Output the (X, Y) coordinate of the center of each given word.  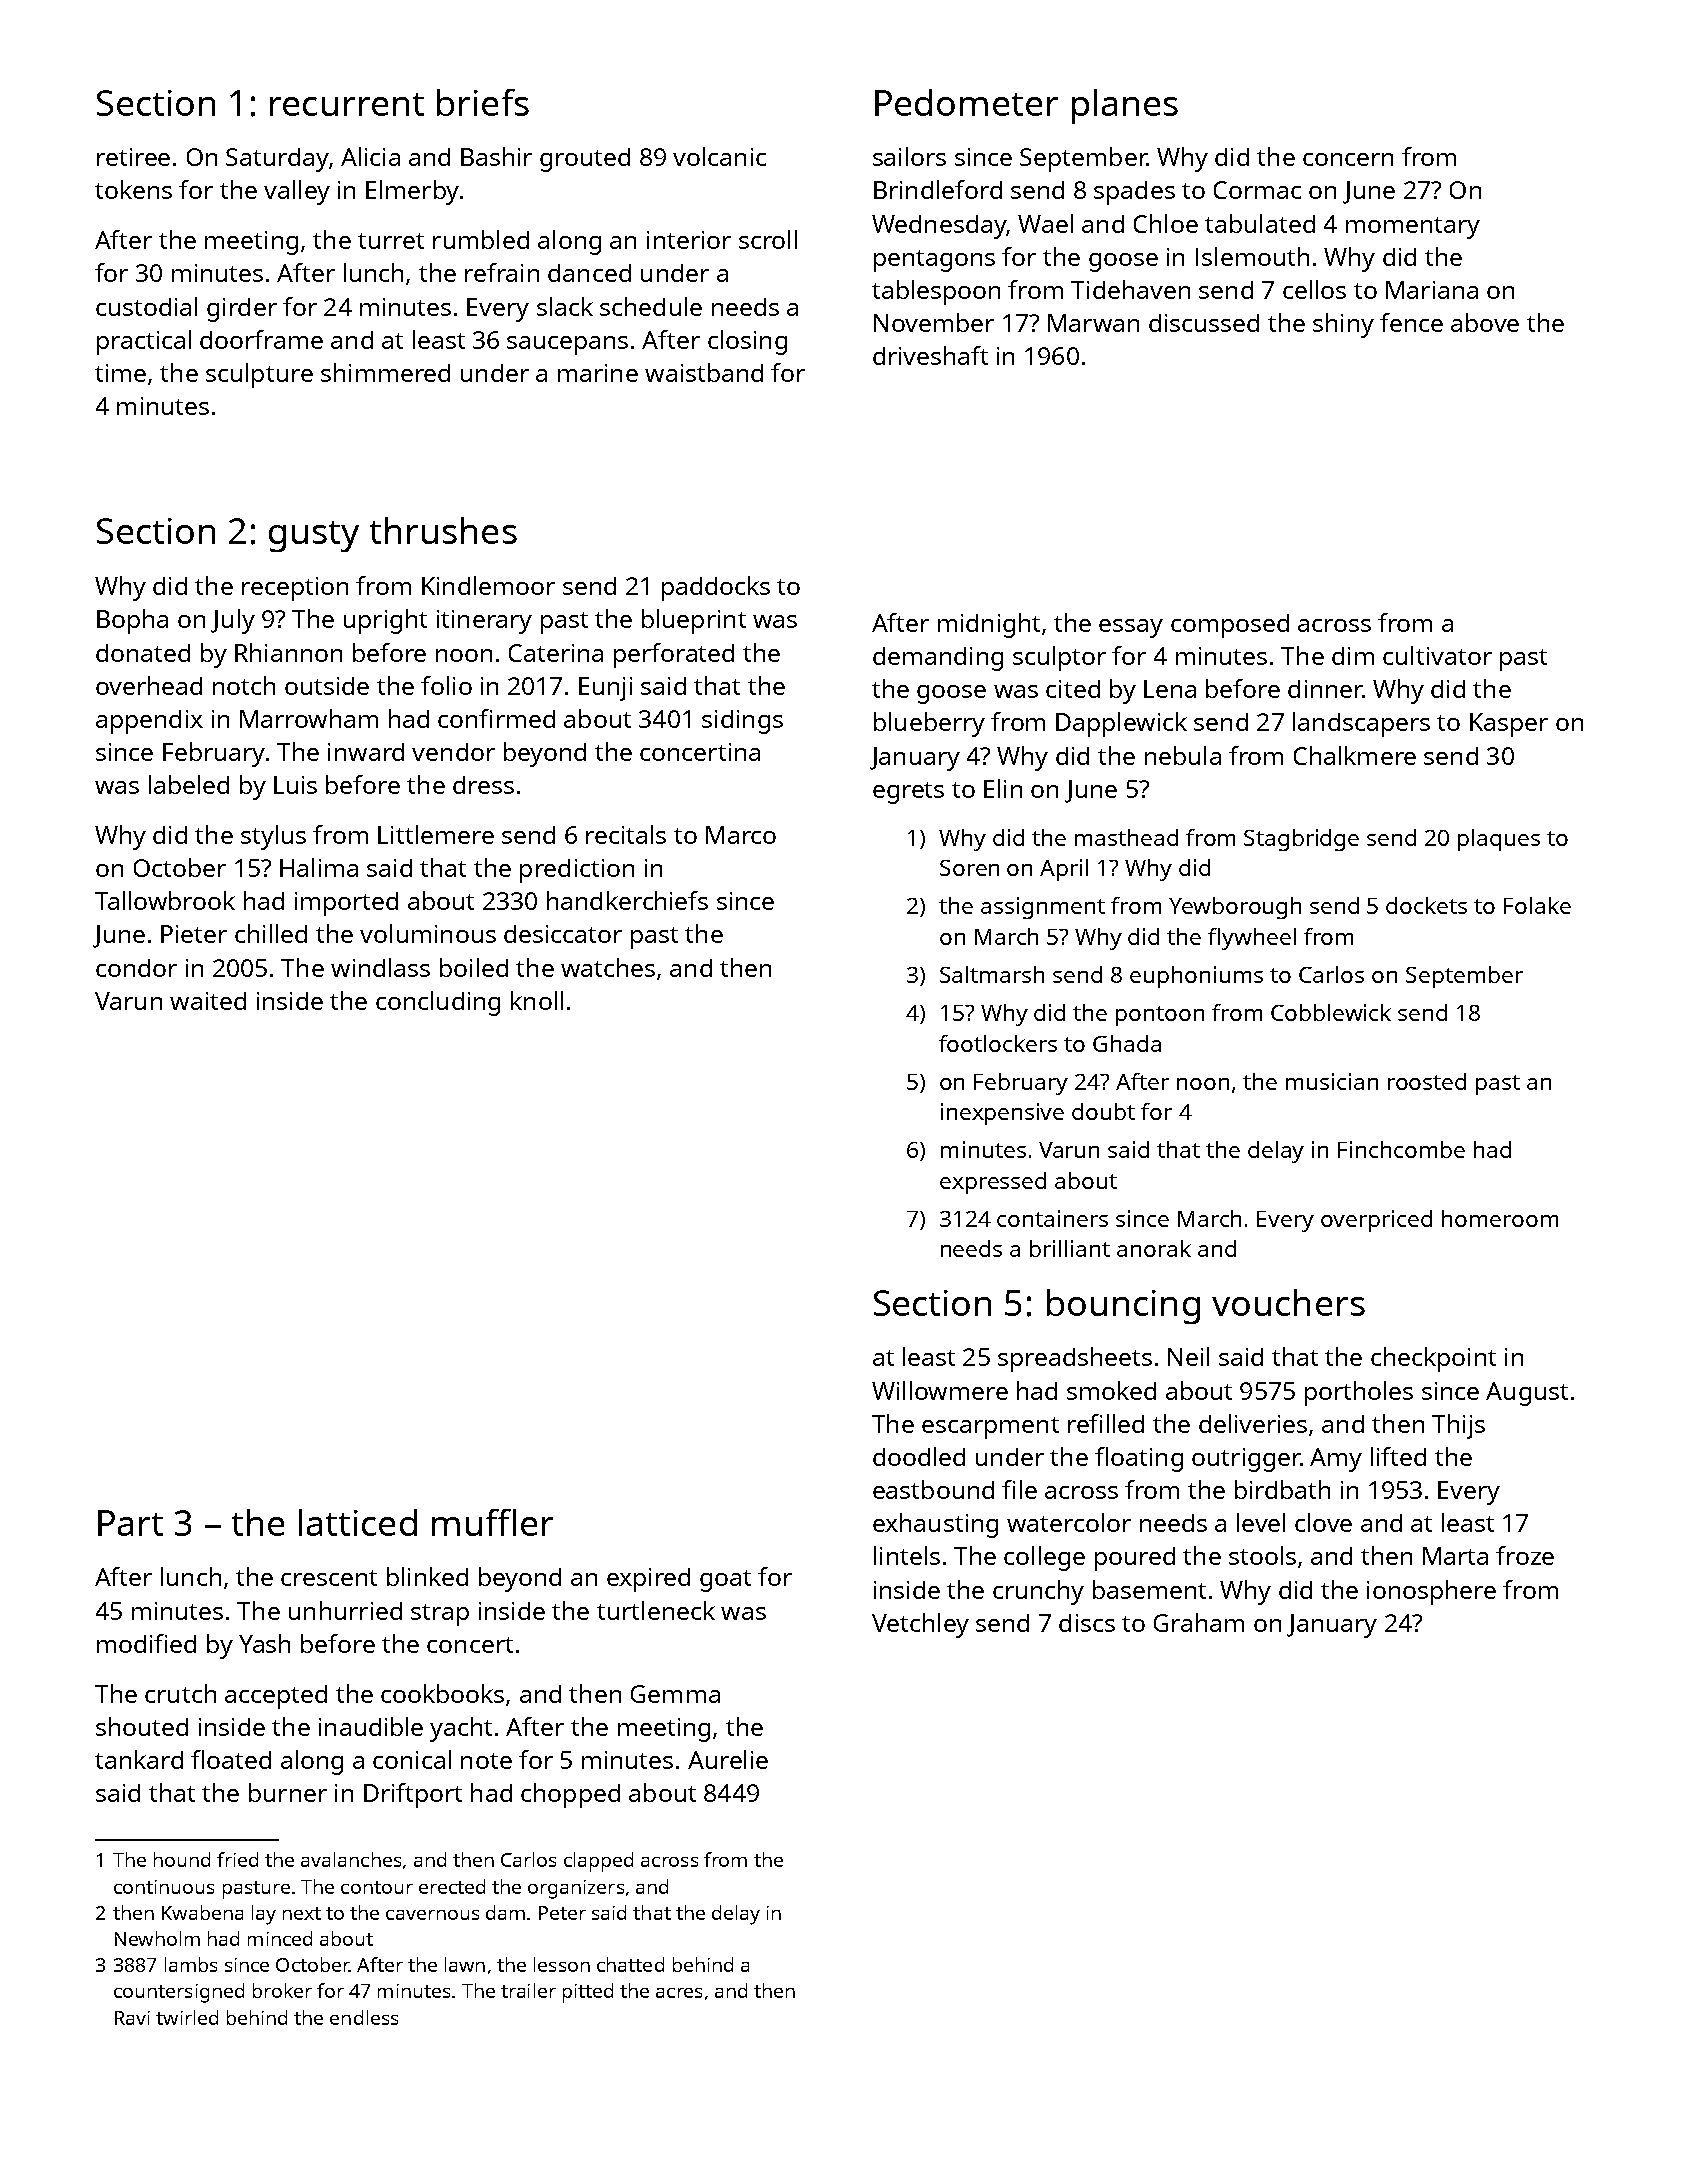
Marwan (1093, 323)
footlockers (998, 1043)
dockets (1426, 905)
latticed (358, 1522)
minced (280, 1938)
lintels (907, 1555)
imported (346, 904)
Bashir (496, 156)
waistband (704, 372)
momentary (1413, 228)
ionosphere (1431, 1592)
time (120, 373)
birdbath (1282, 1489)
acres (679, 1993)
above (1485, 322)
